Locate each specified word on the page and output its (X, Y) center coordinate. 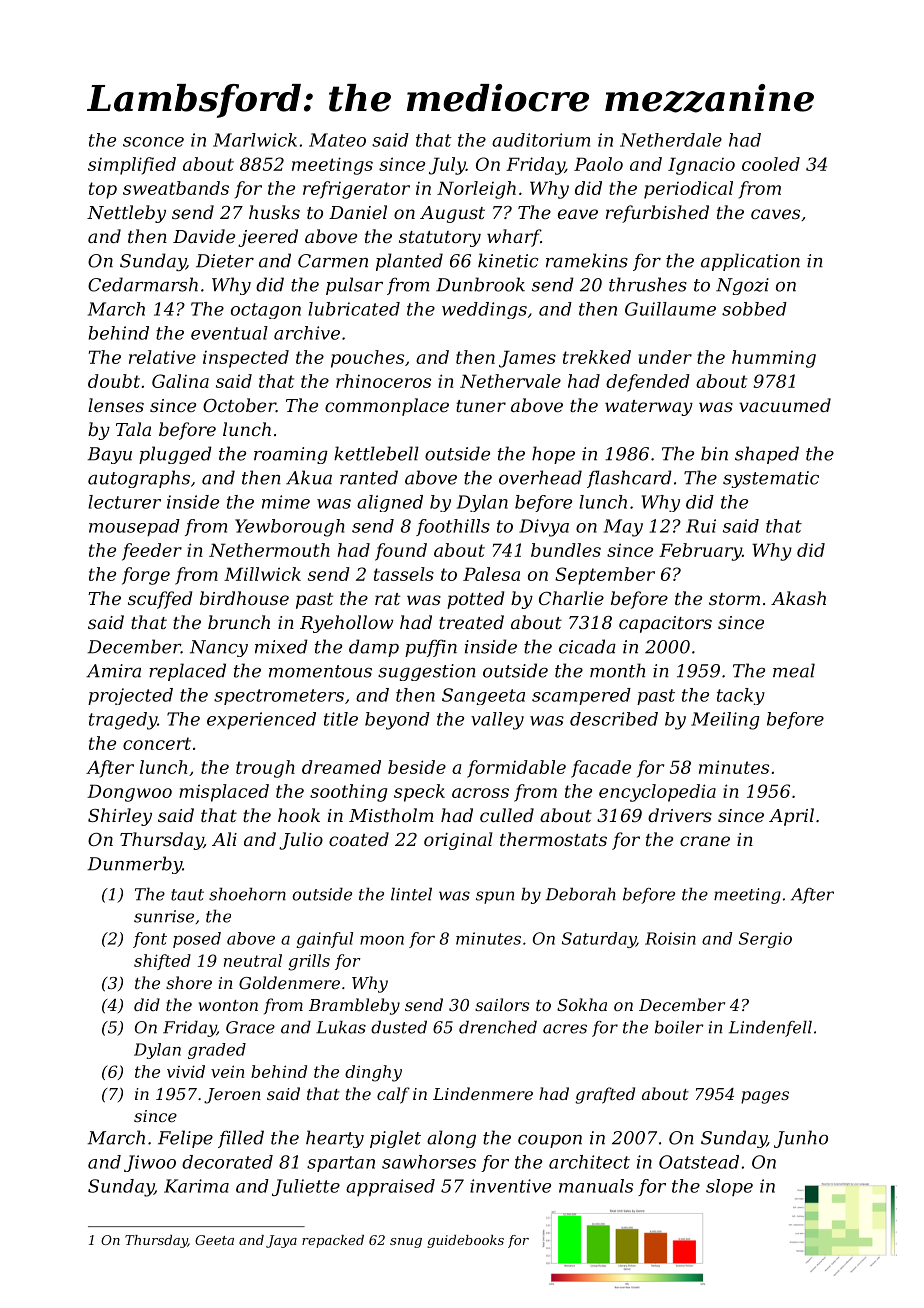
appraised (390, 1187)
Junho (801, 1139)
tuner (481, 406)
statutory (440, 239)
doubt (114, 381)
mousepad (134, 527)
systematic (771, 479)
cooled (771, 164)
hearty (335, 1139)
